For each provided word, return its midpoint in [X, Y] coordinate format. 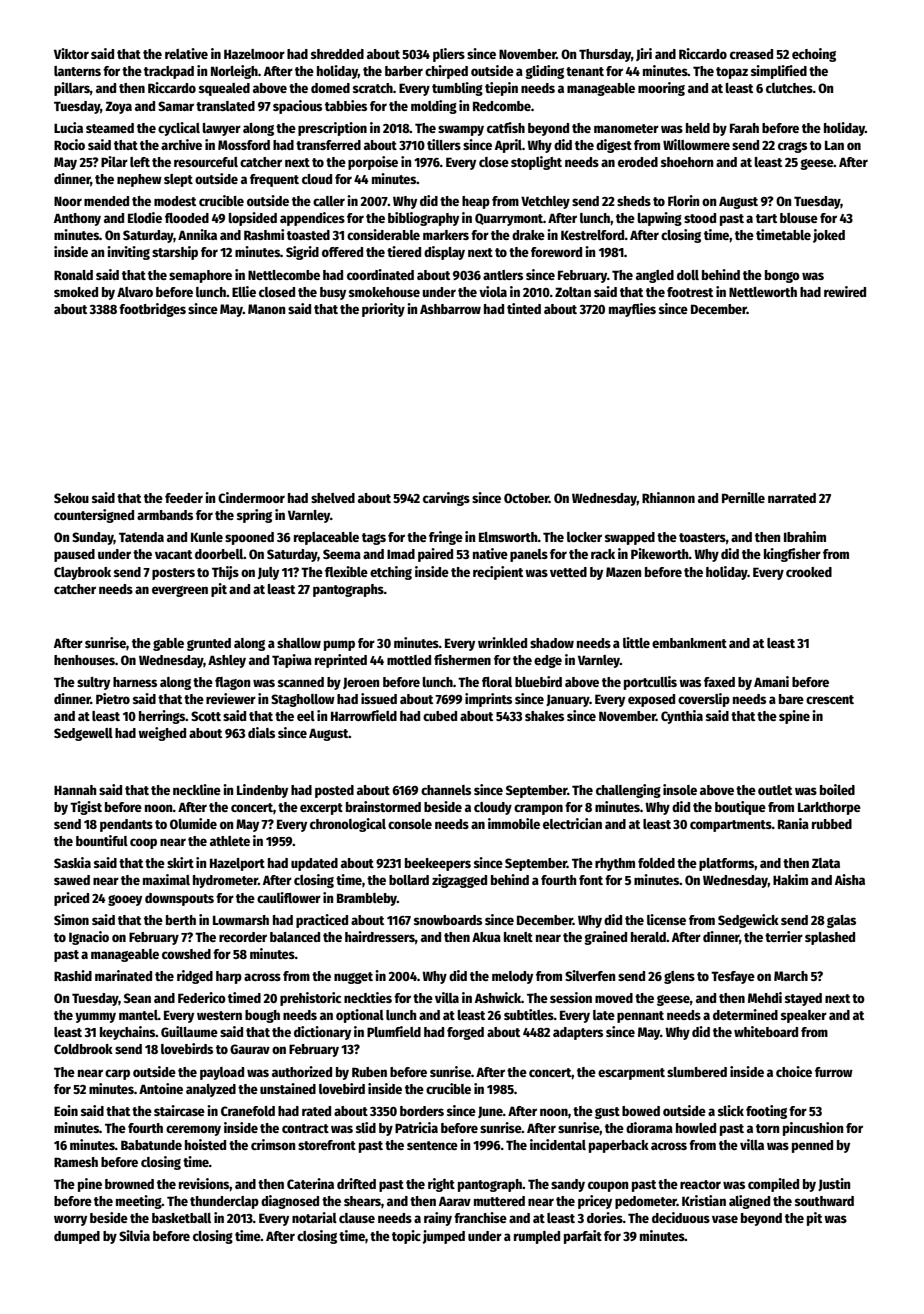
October [526, 498]
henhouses [84, 660]
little [636, 642]
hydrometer [225, 881]
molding [434, 107]
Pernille [743, 497]
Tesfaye [733, 977]
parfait [583, 1237]
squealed [224, 89]
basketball [181, 1218]
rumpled [537, 1237]
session [571, 997]
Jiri [644, 54]
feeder [184, 498]
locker [584, 537]
